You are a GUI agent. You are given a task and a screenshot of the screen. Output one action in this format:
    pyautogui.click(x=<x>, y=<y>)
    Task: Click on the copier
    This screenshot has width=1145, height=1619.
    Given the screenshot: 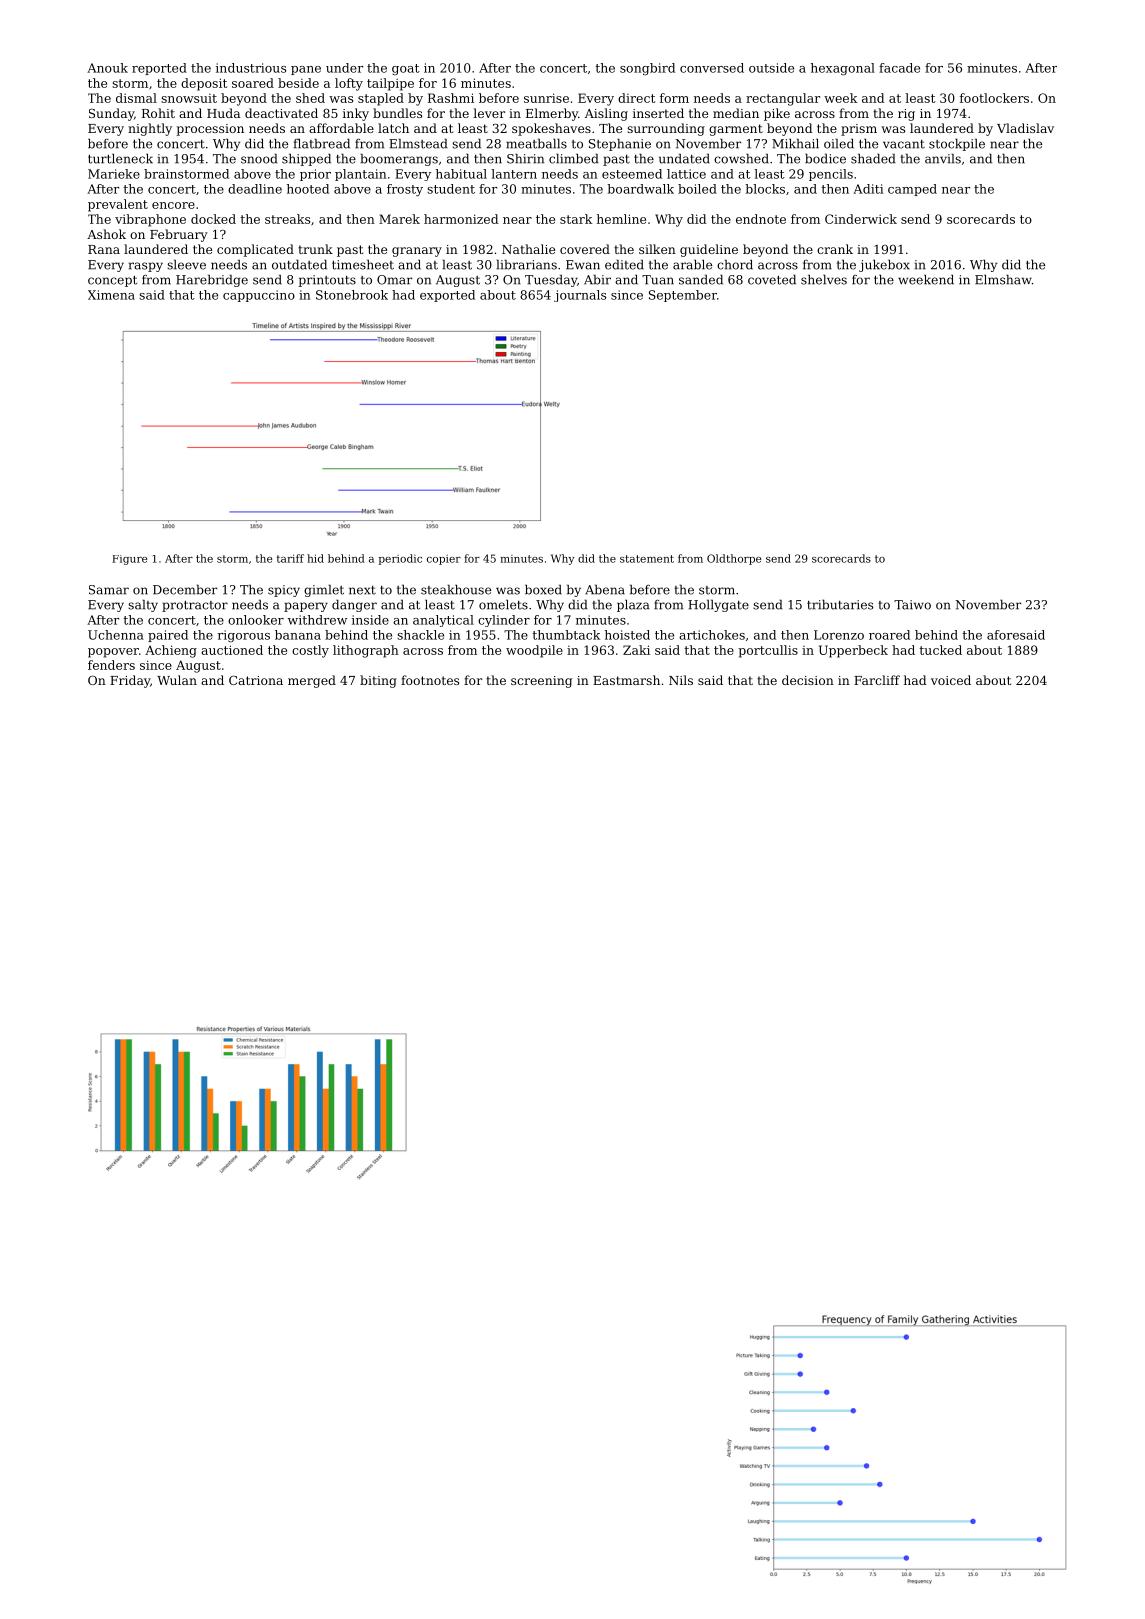 What is the action you would take?
    pyautogui.click(x=444, y=560)
